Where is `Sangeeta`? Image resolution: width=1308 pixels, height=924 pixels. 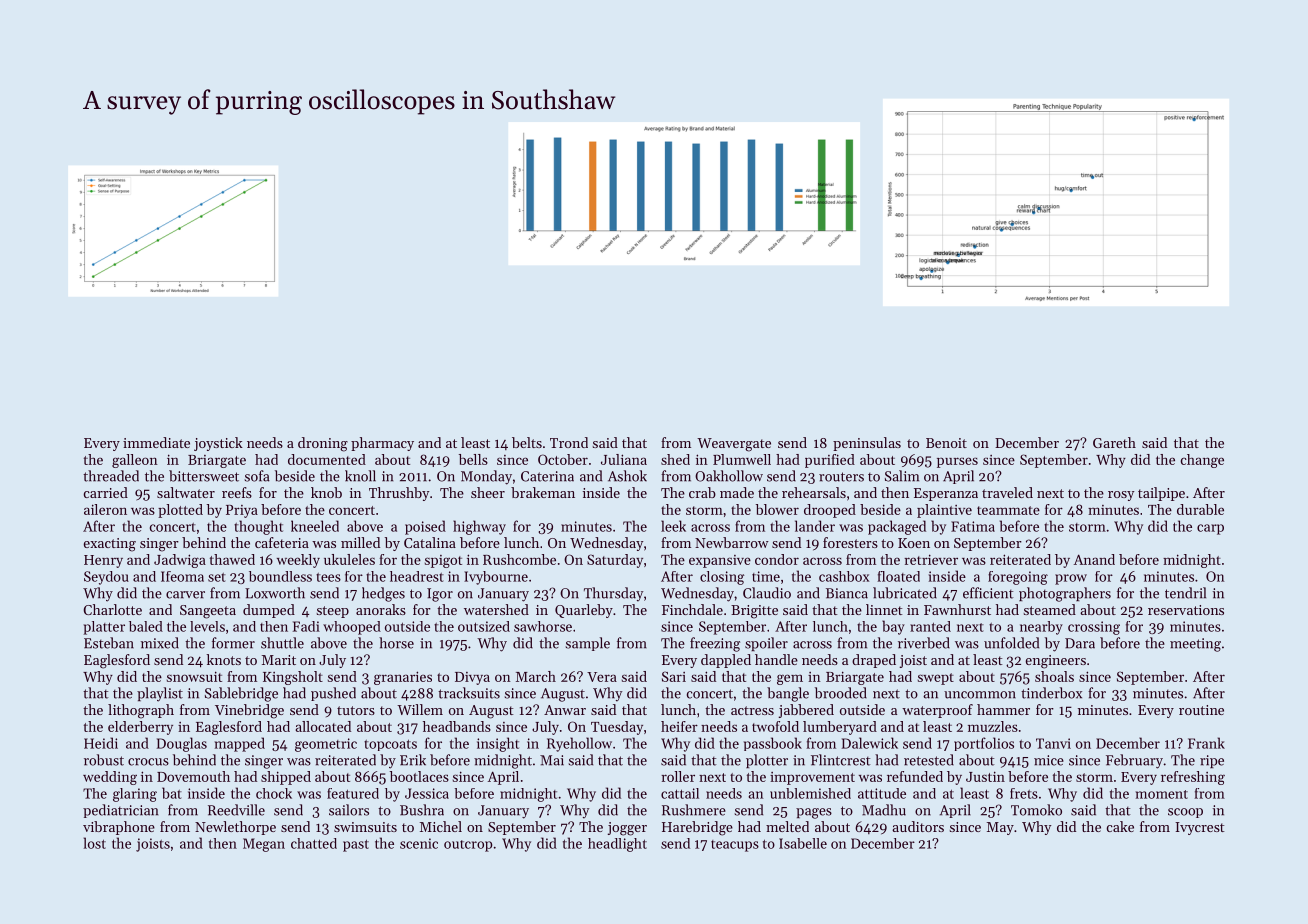 Sangeeta is located at coordinates (208, 612).
